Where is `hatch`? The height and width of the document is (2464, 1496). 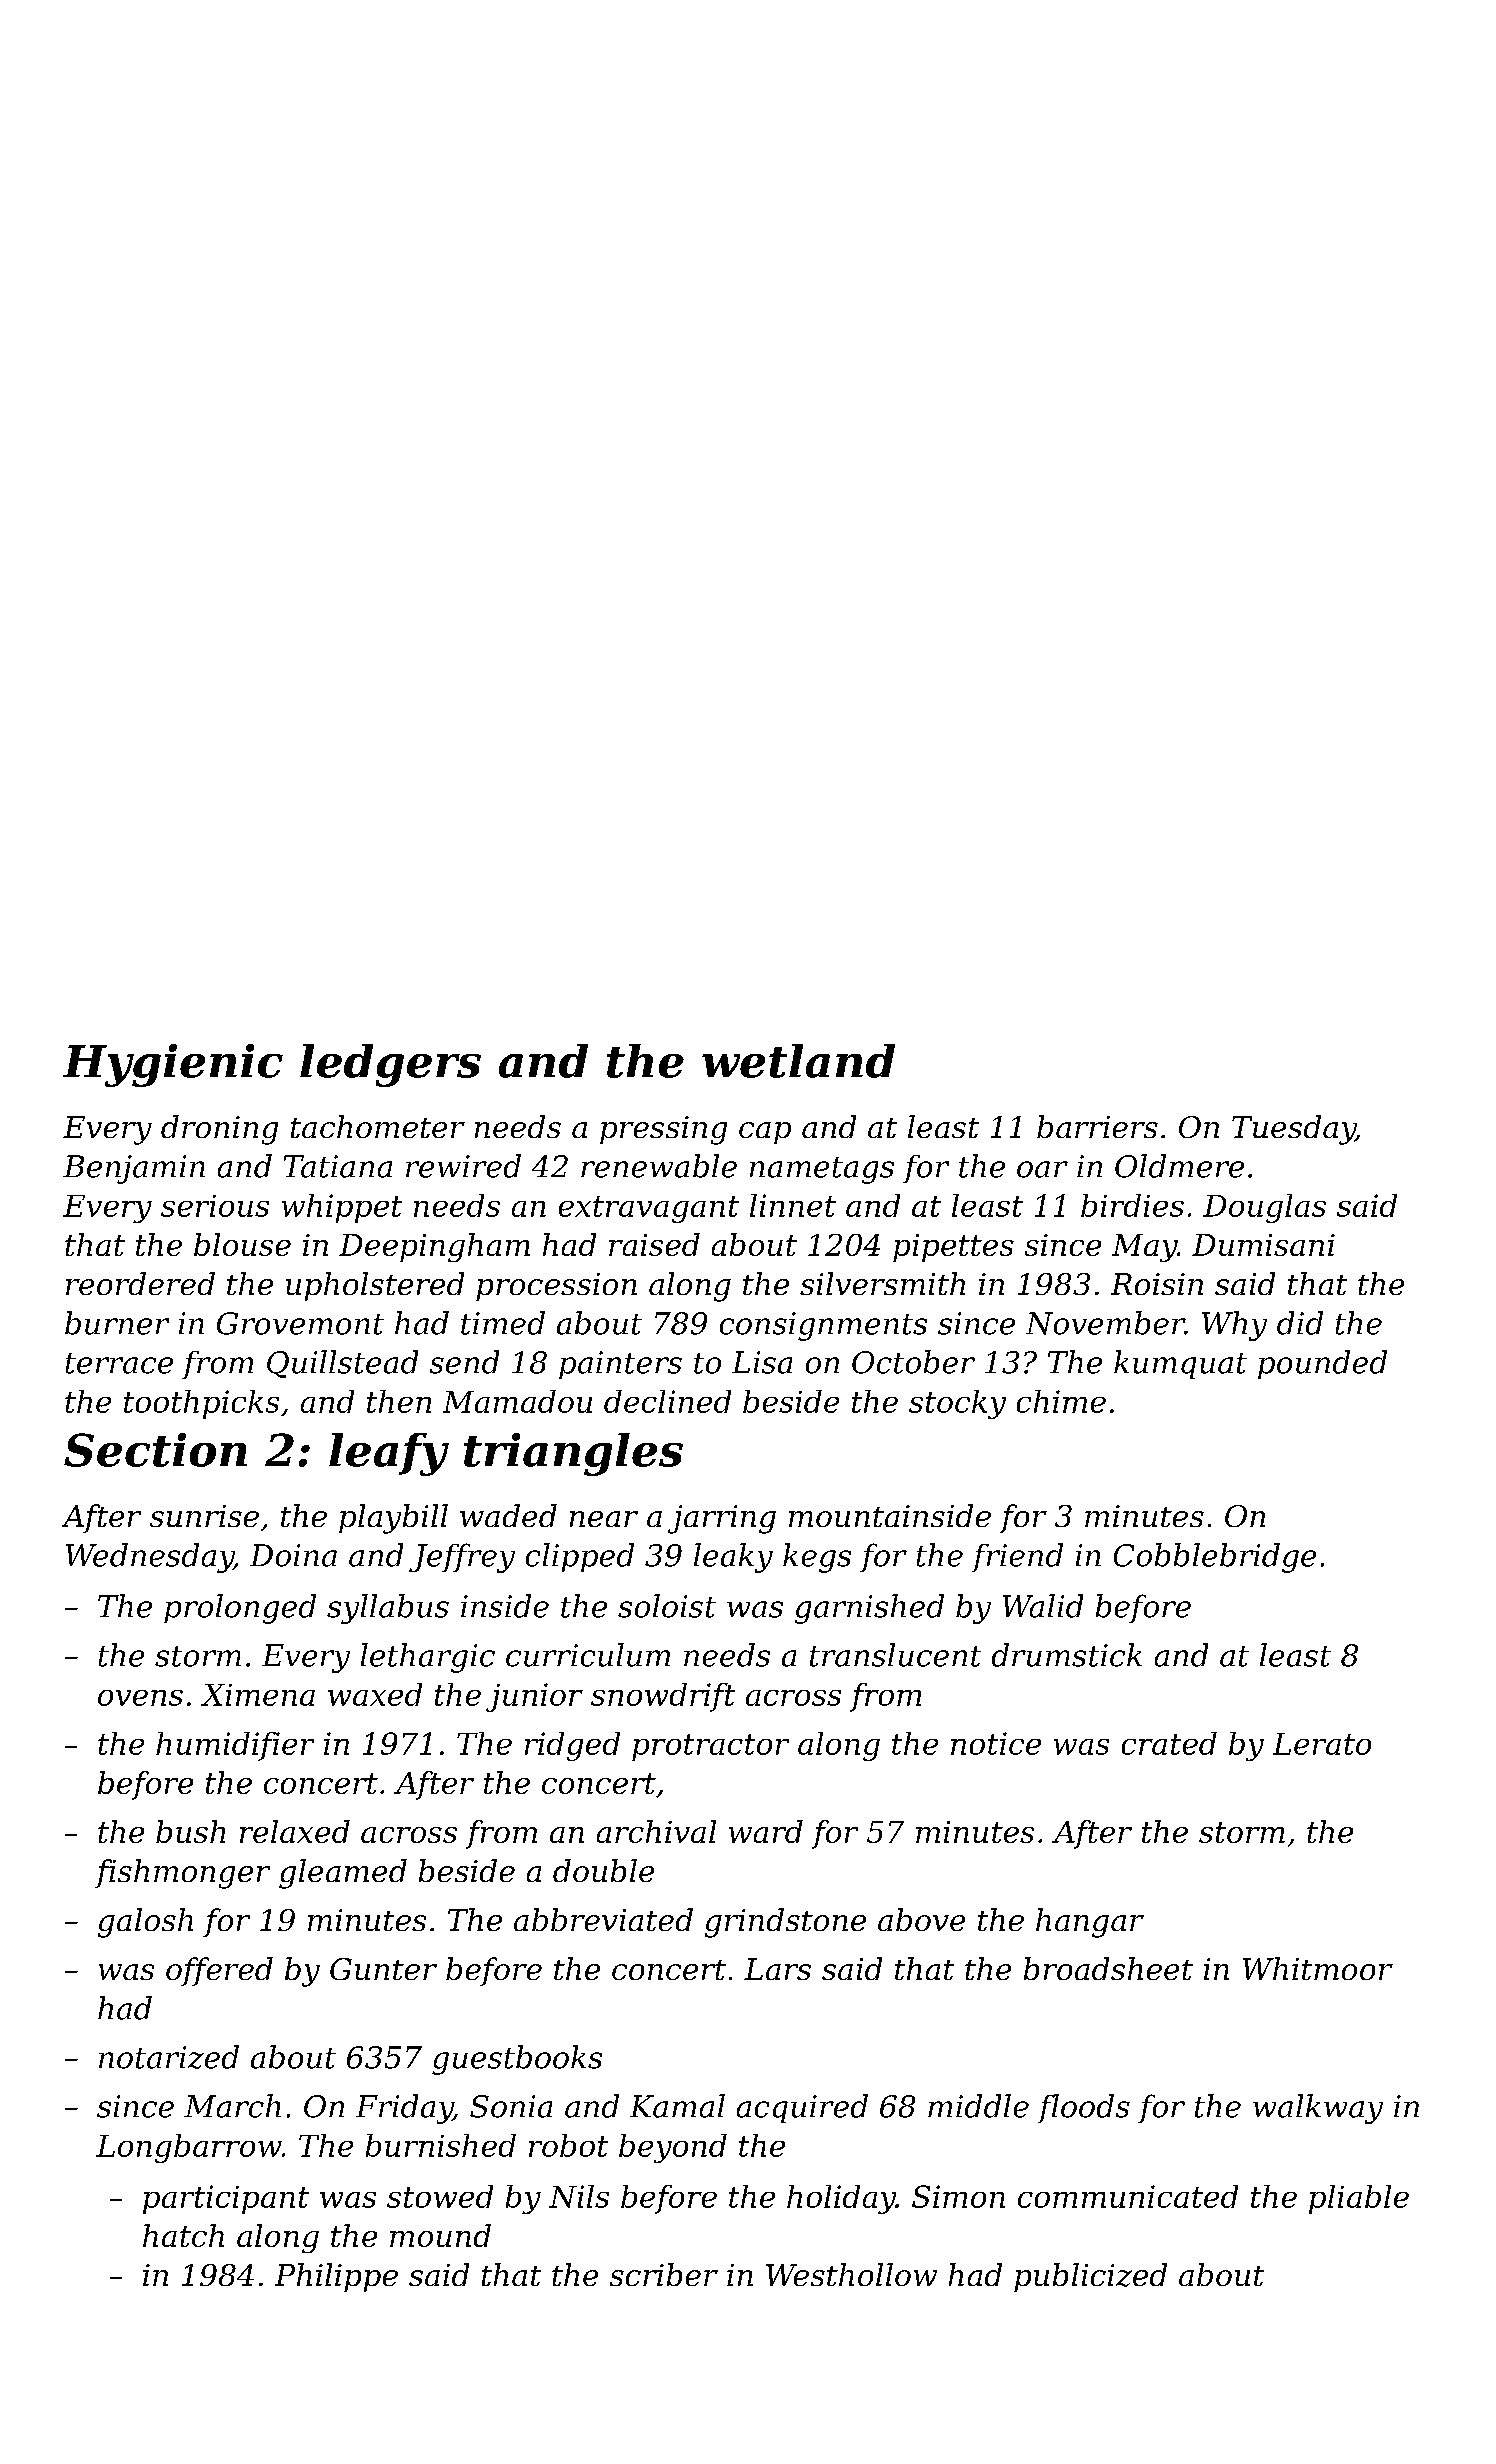 hatch is located at coordinates (183, 2235).
